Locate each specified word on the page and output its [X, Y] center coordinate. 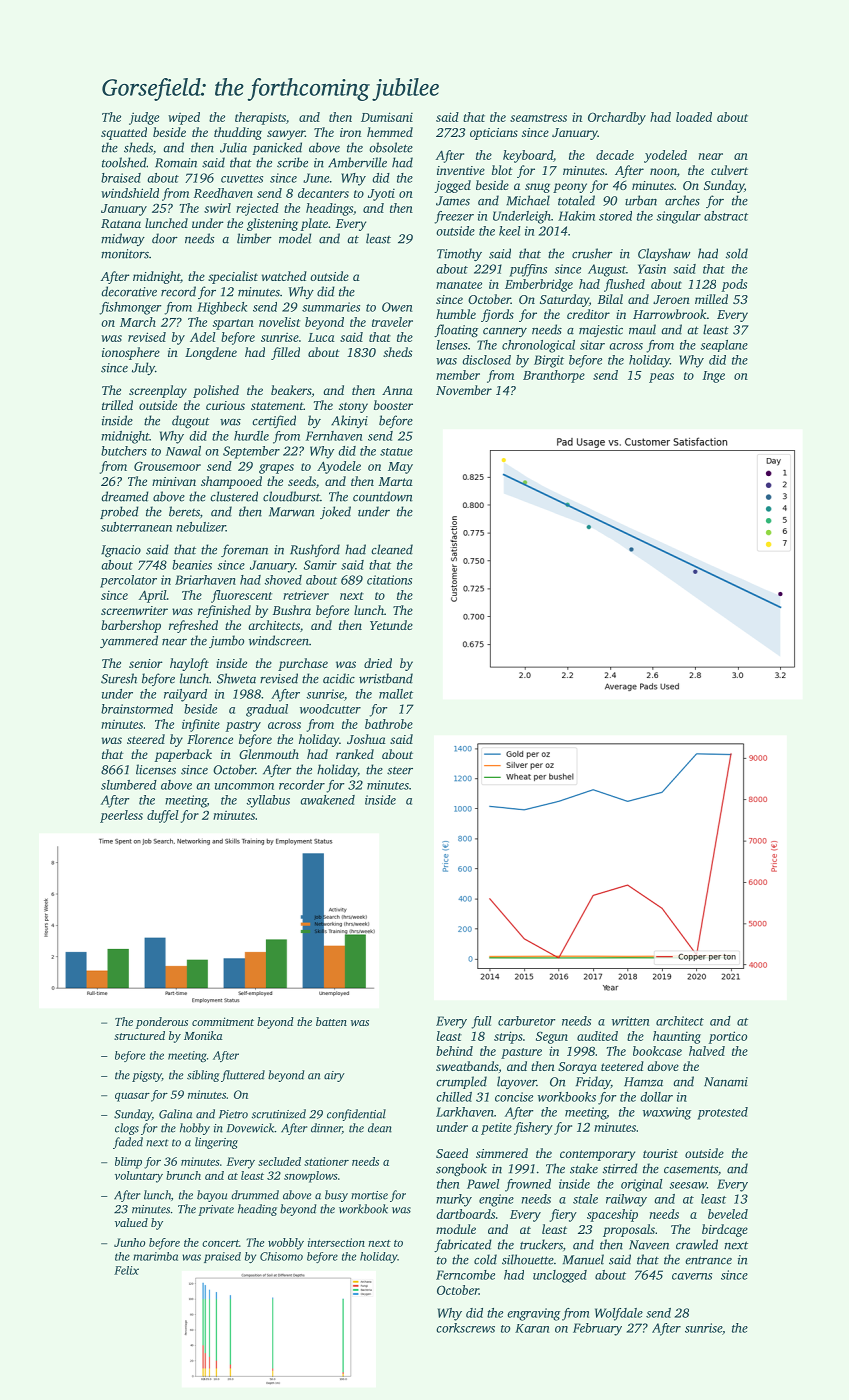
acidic [339, 678]
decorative [129, 291]
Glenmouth [269, 754]
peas [661, 378]
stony [353, 407]
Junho [129, 1242]
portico [727, 1037]
